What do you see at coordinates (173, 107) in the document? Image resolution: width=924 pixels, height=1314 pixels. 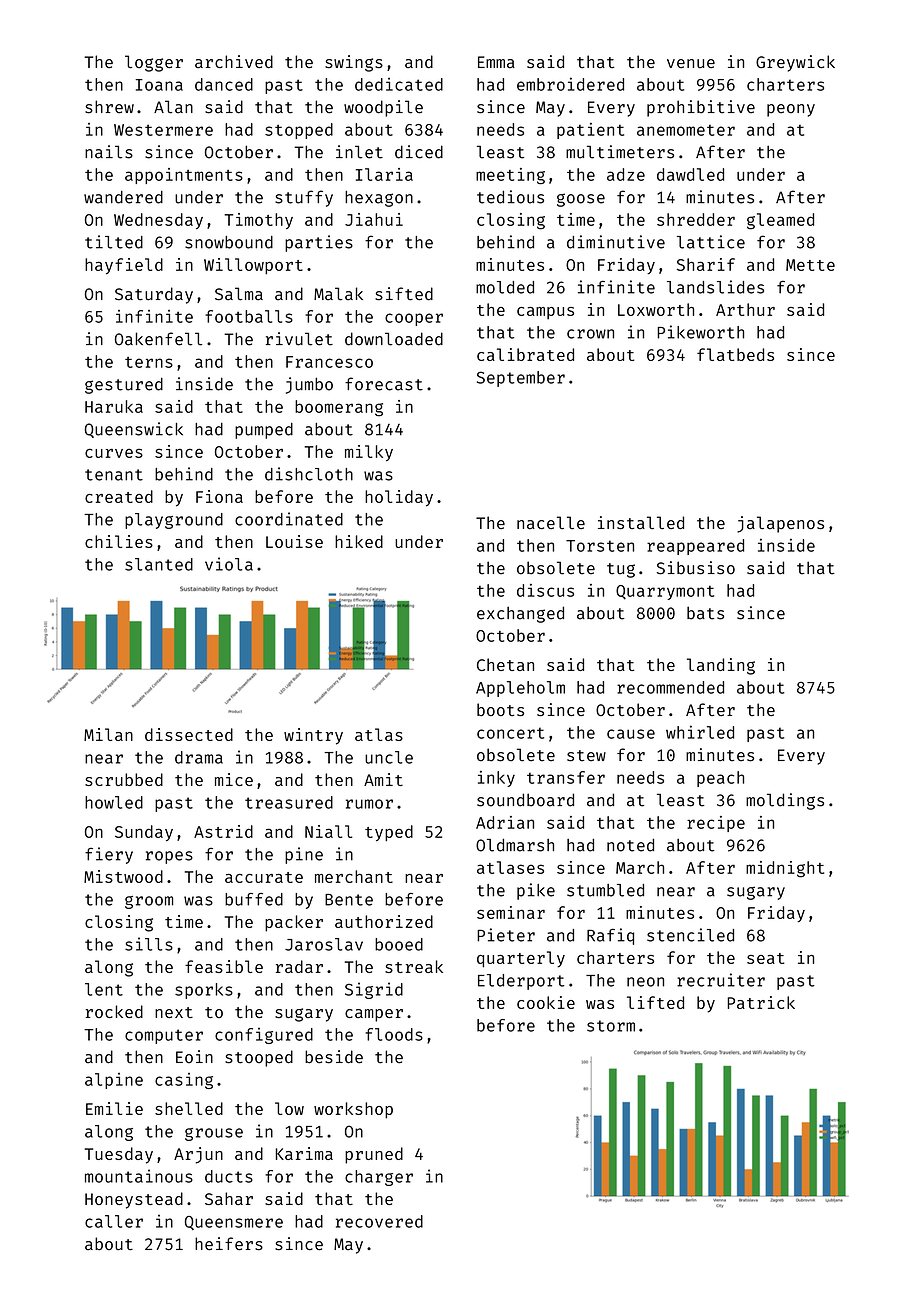 I see `Alan` at bounding box center [173, 107].
